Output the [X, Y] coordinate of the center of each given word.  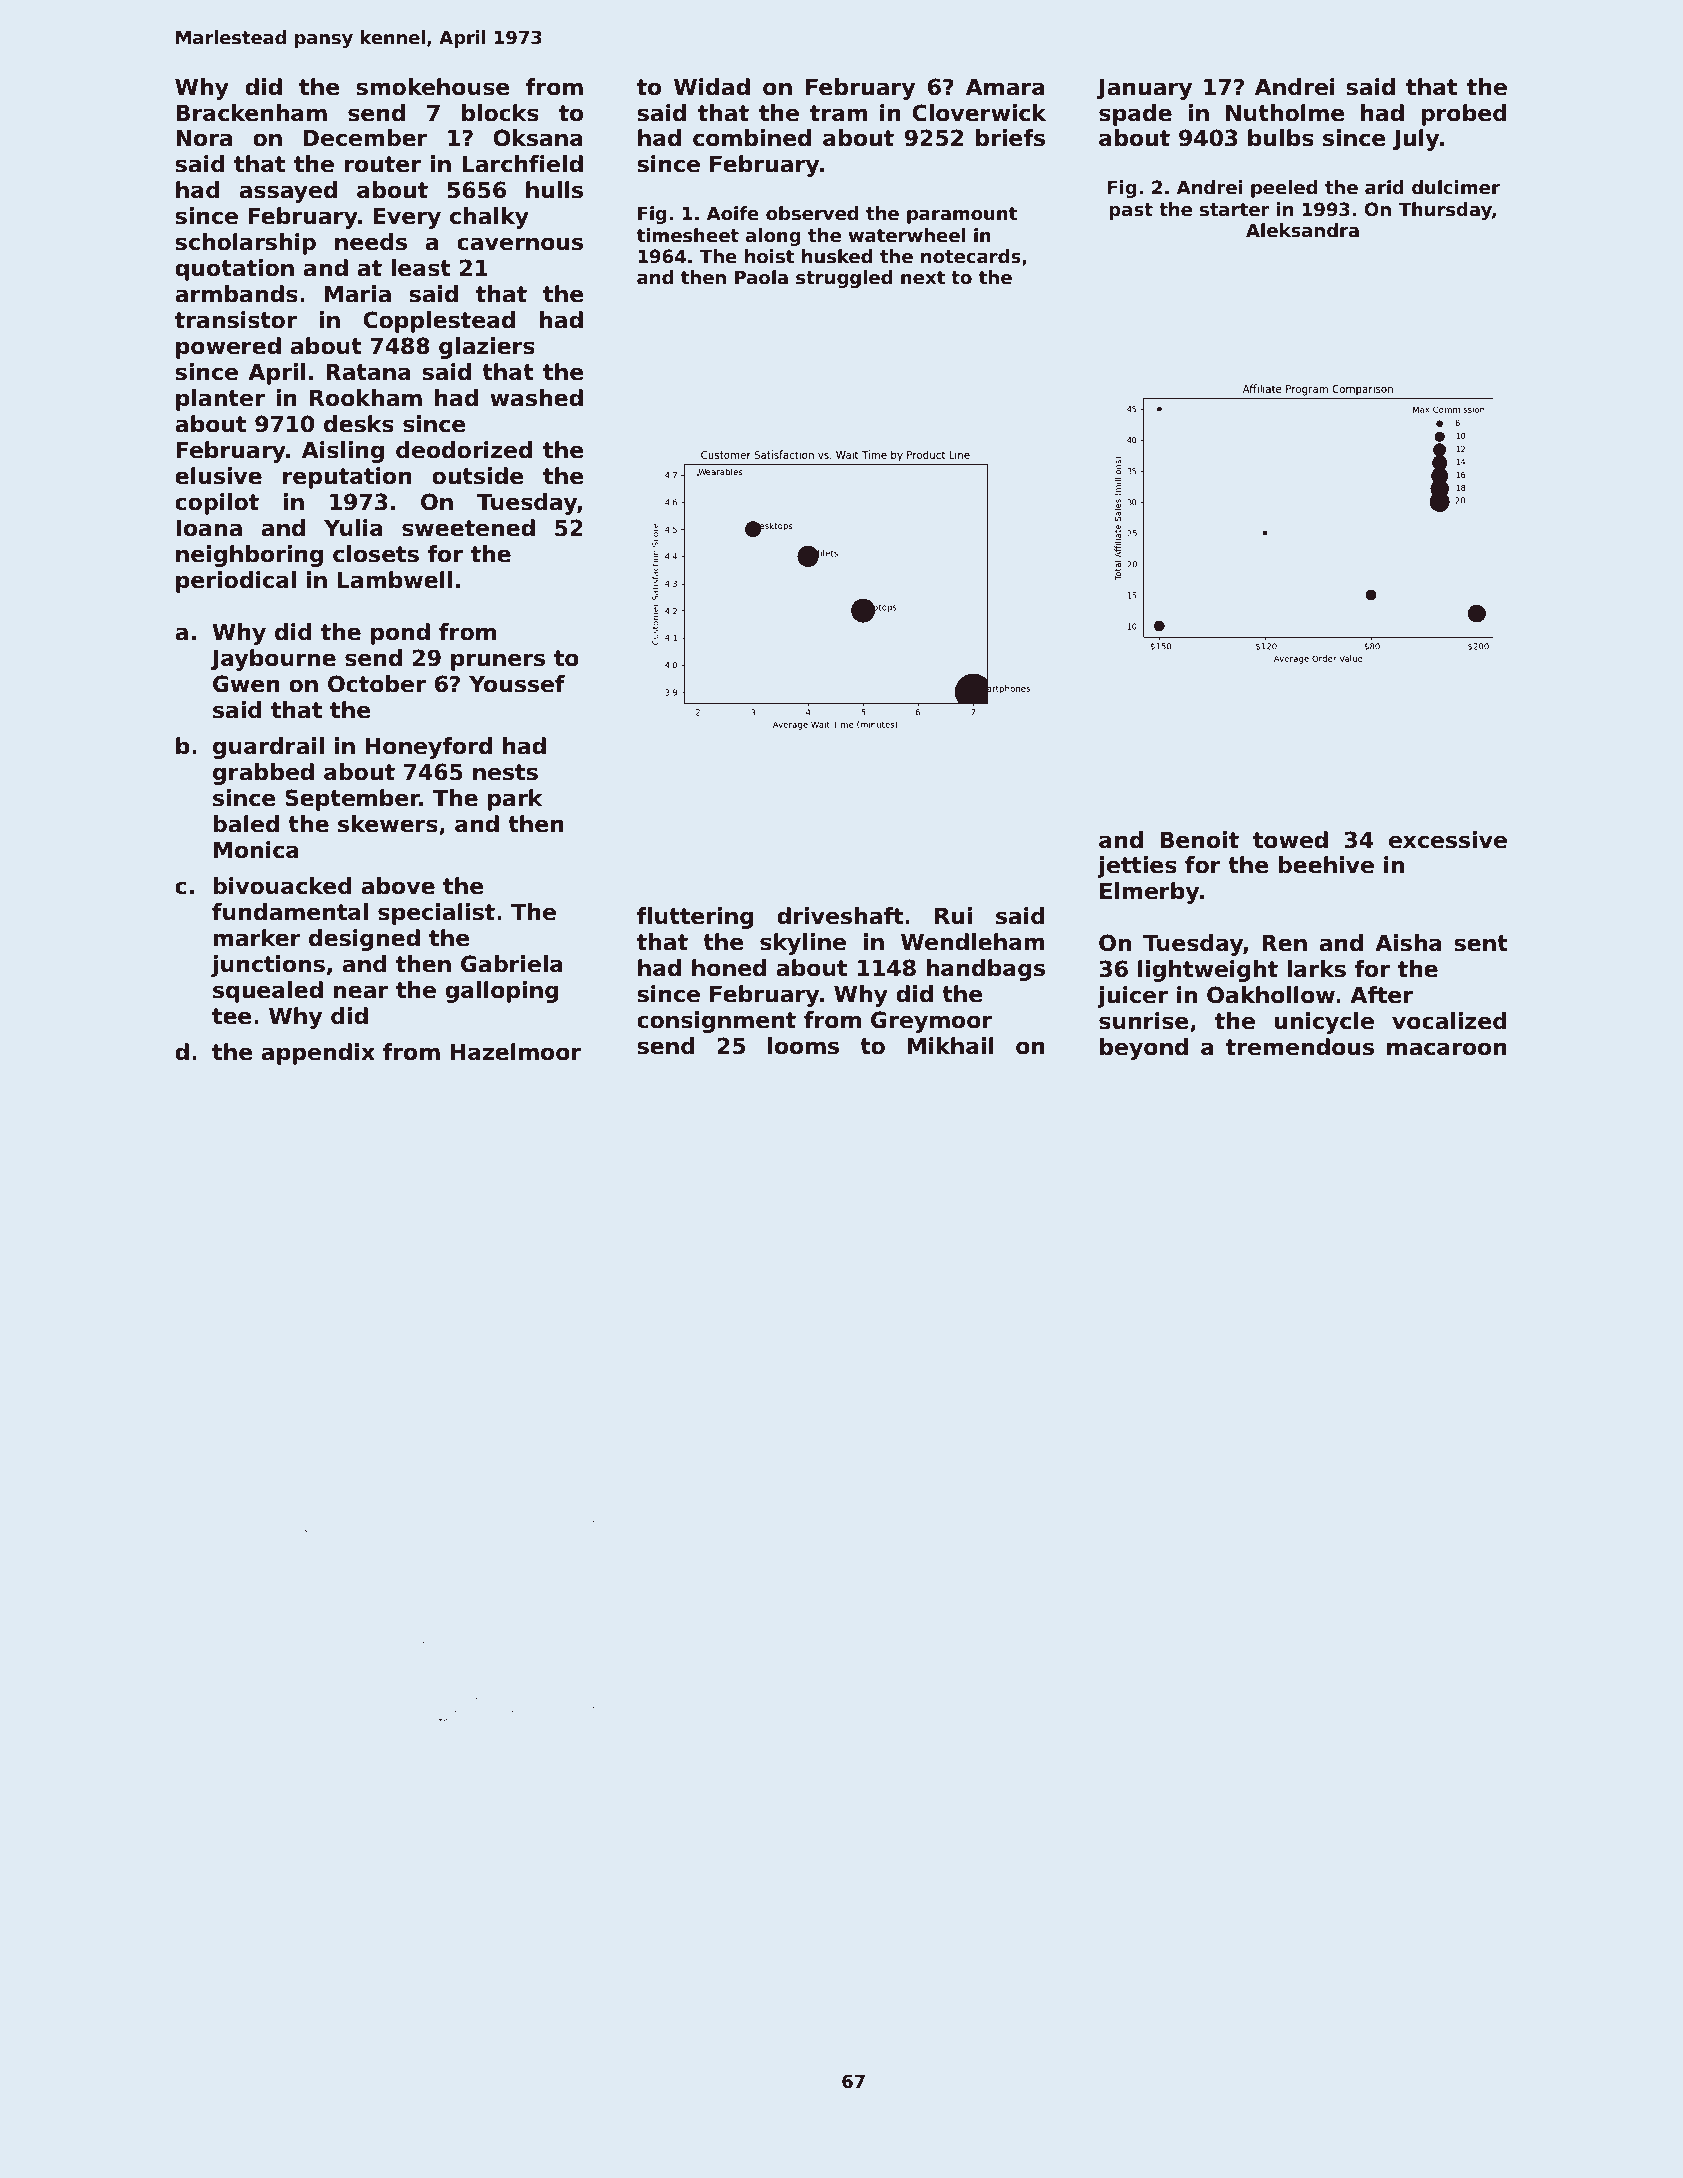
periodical [236, 582]
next [923, 278]
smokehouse [432, 87]
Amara [1005, 87]
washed [536, 398]
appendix [318, 1054]
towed [1290, 840]
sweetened [468, 528]
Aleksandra [1302, 230]
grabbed [263, 774]
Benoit [1199, 840]
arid [1384, 187]
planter [220, 400]
